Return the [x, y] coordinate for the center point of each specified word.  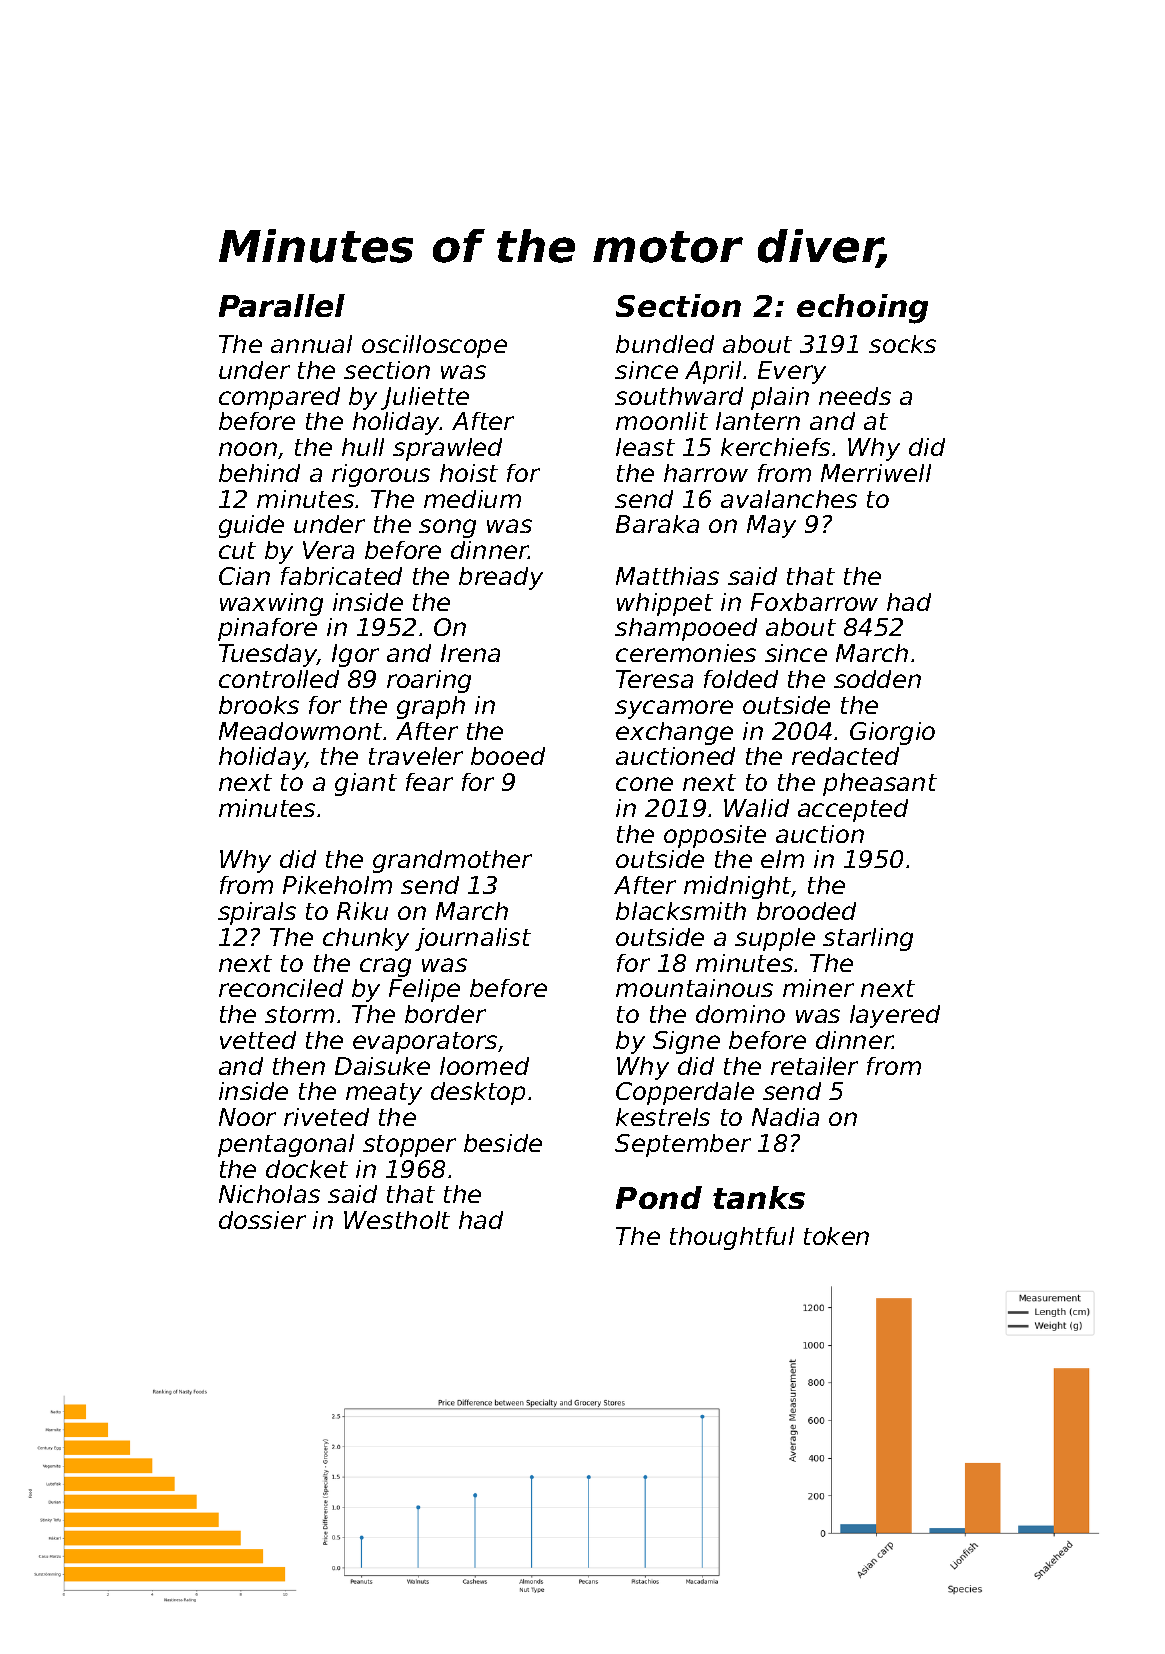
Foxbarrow [814, 602]
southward [679, 396]
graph [431, 707]
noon [248, 449]
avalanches [789, 499]
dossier [262, 1220]
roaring [429, 681]
